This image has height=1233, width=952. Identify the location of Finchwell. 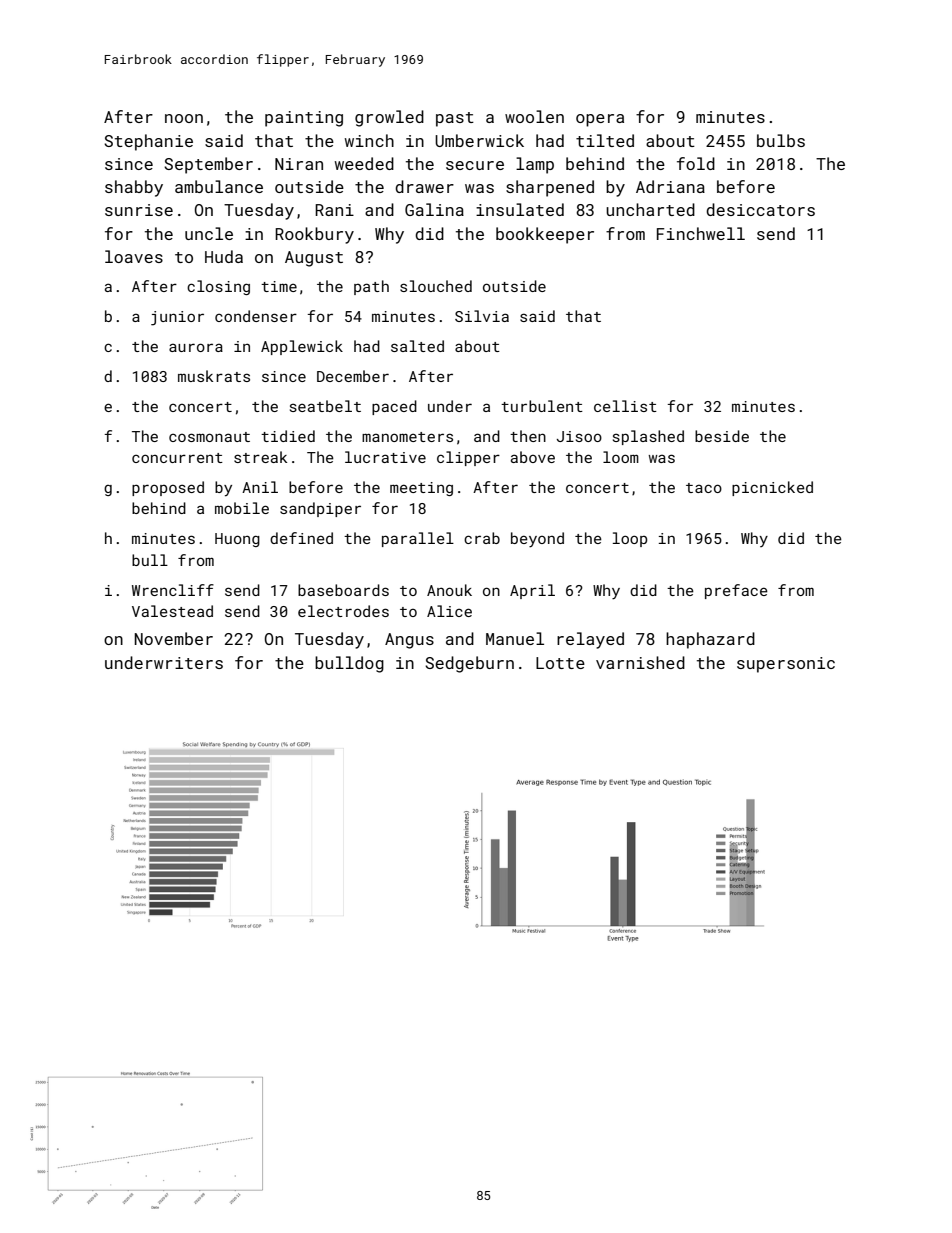
(701, 233).
